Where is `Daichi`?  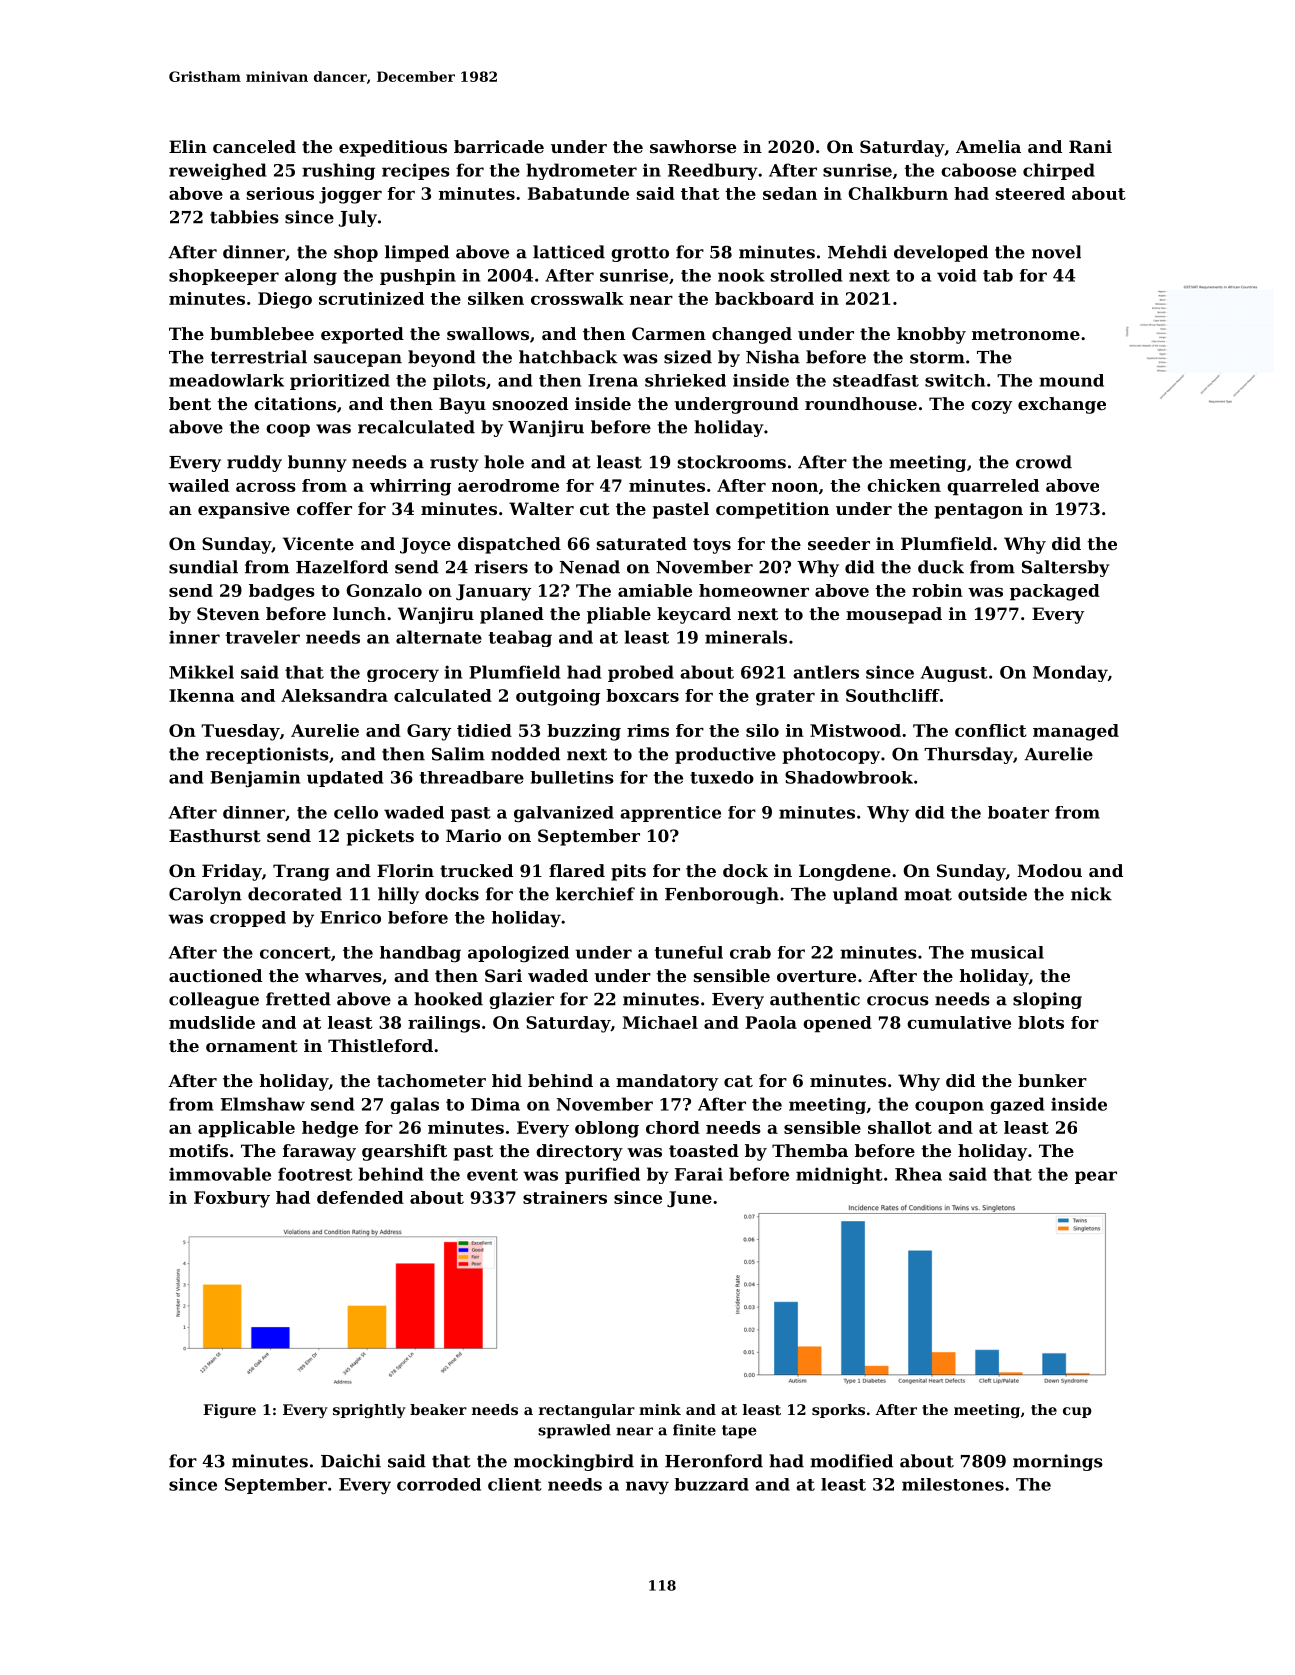
Daichi is located at coordinates (351, 1461).
